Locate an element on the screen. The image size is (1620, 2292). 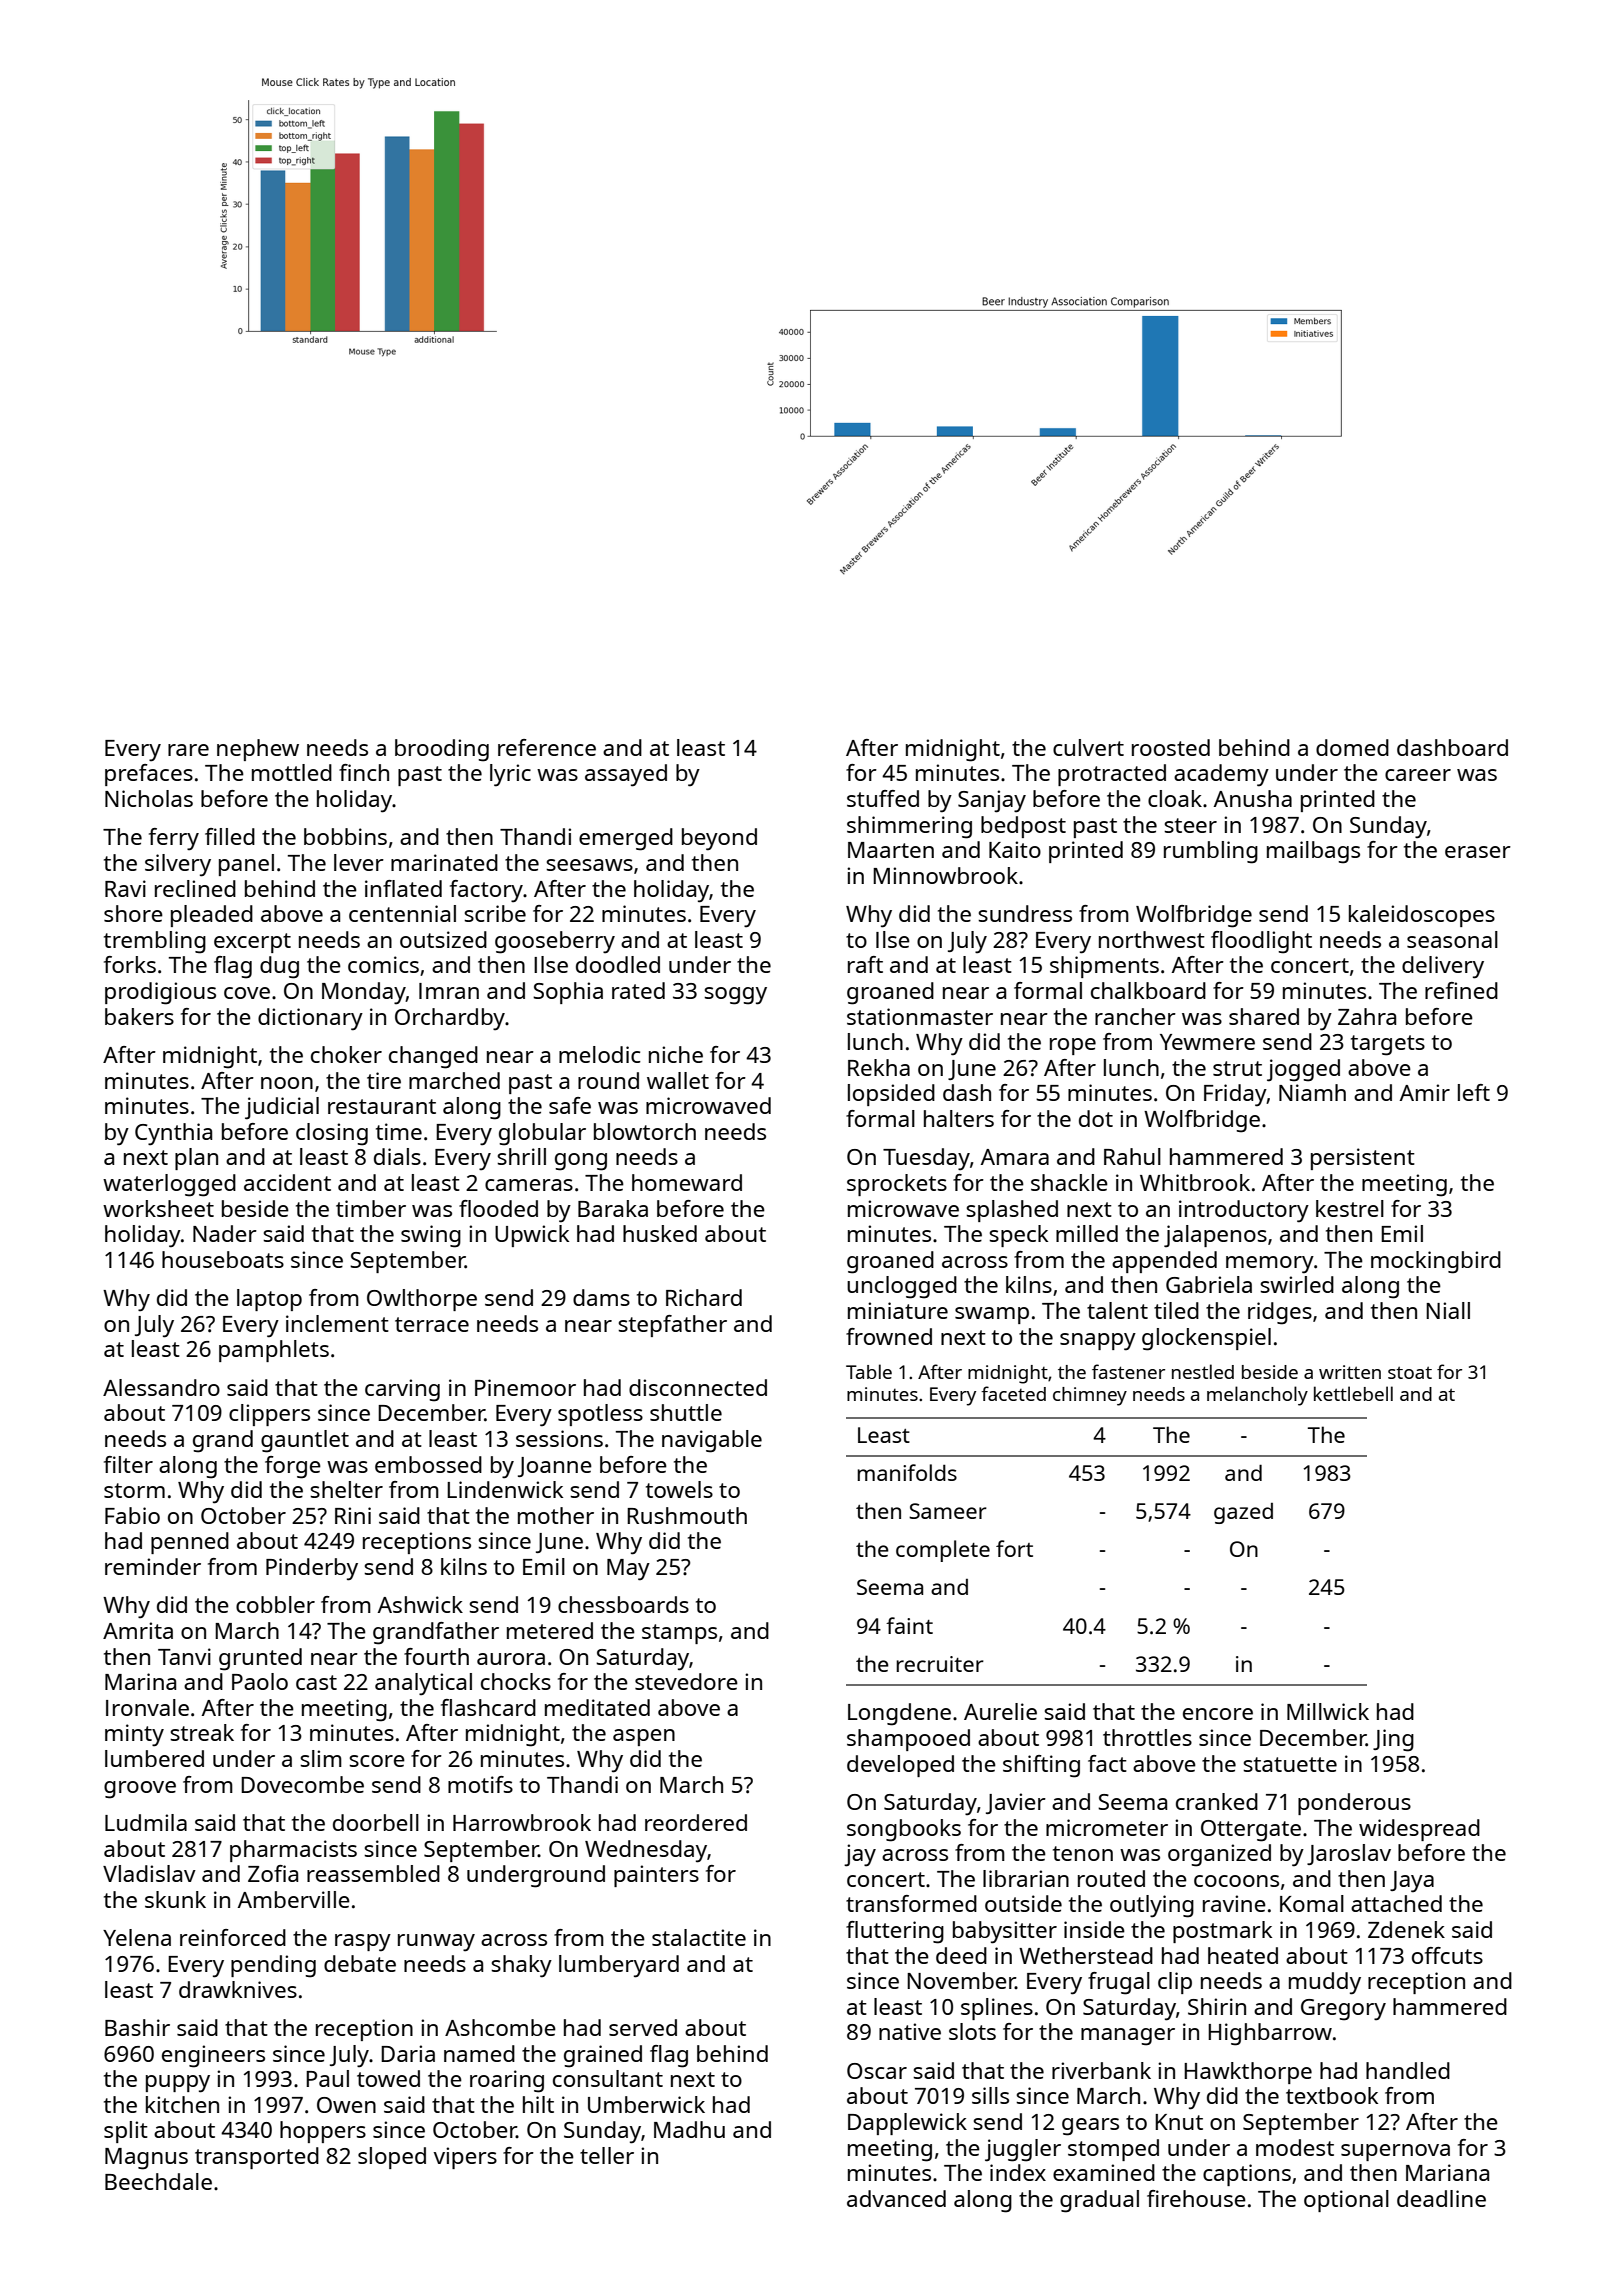
mailbags is located at coordinates (1313, 852).
